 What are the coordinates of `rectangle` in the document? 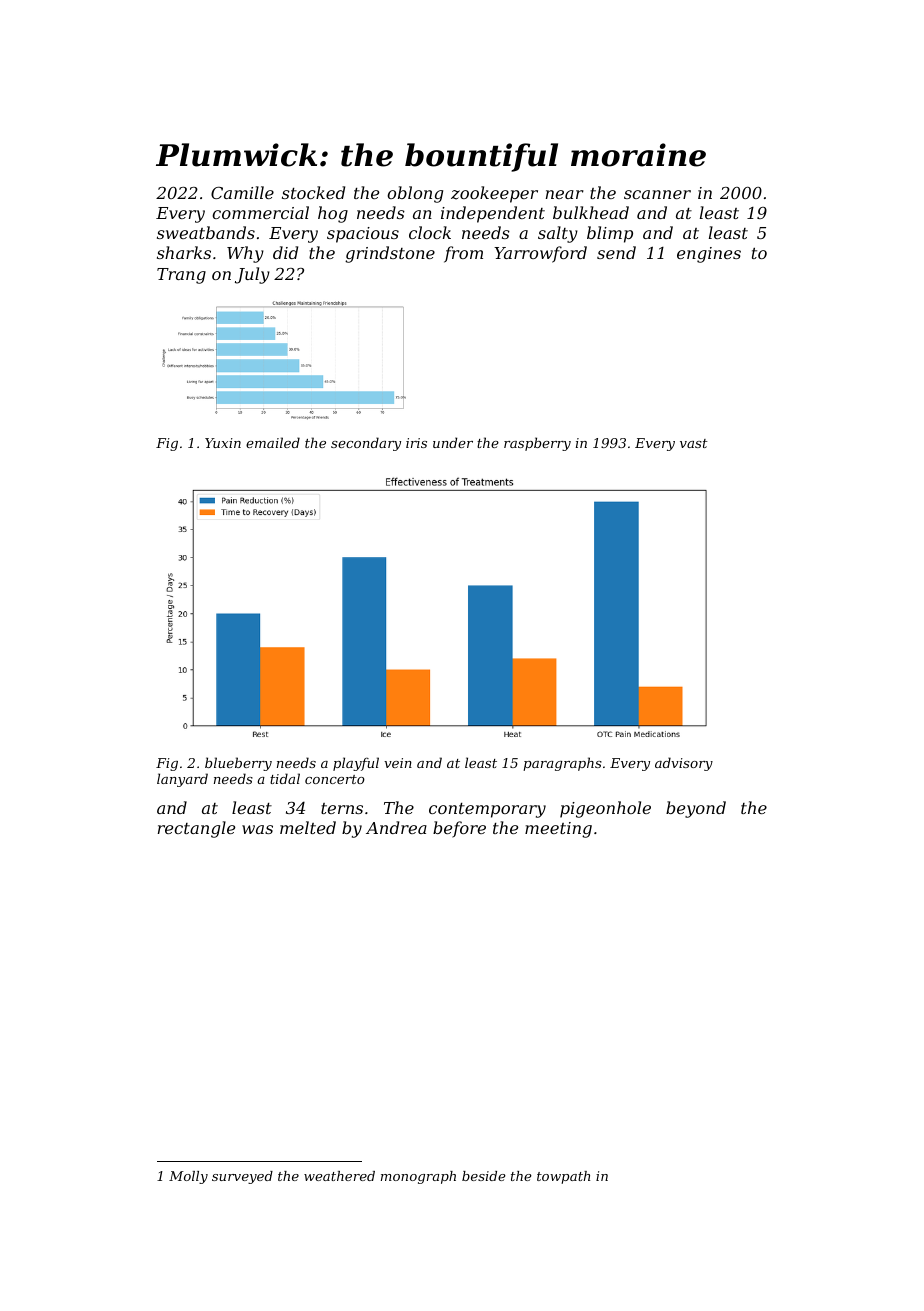 It's located at (196, 829).
